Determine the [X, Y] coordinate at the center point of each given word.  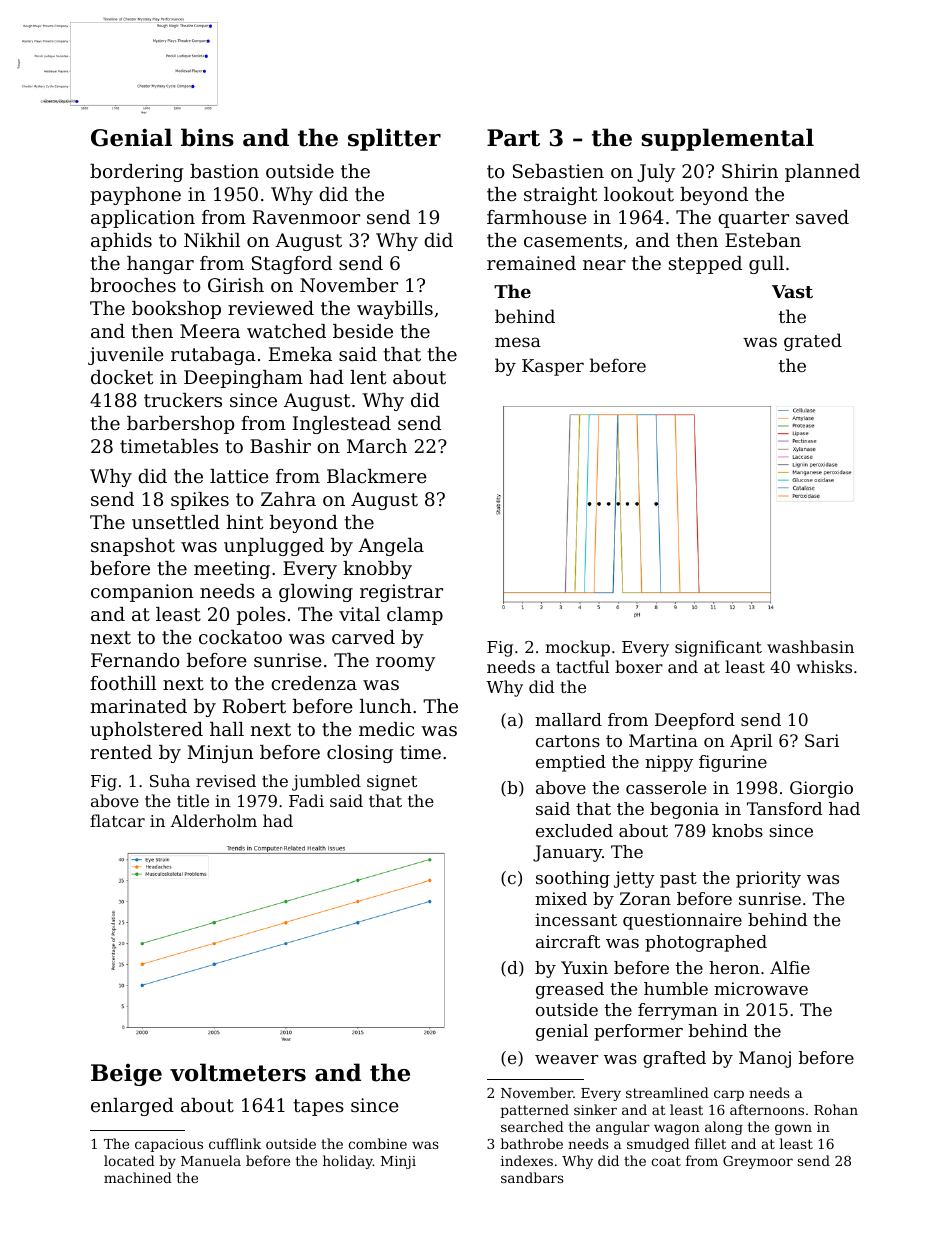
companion [142, 593]
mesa [518, 342]
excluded [574, 830]
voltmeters [238, 1072]
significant [718, 648]
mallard [568, 719]
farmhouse [537, 217]
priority [768, 879]
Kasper [553, 367]
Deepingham [243, 379]
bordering [137, 173]
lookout [639, 194]
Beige [126, 1075]
